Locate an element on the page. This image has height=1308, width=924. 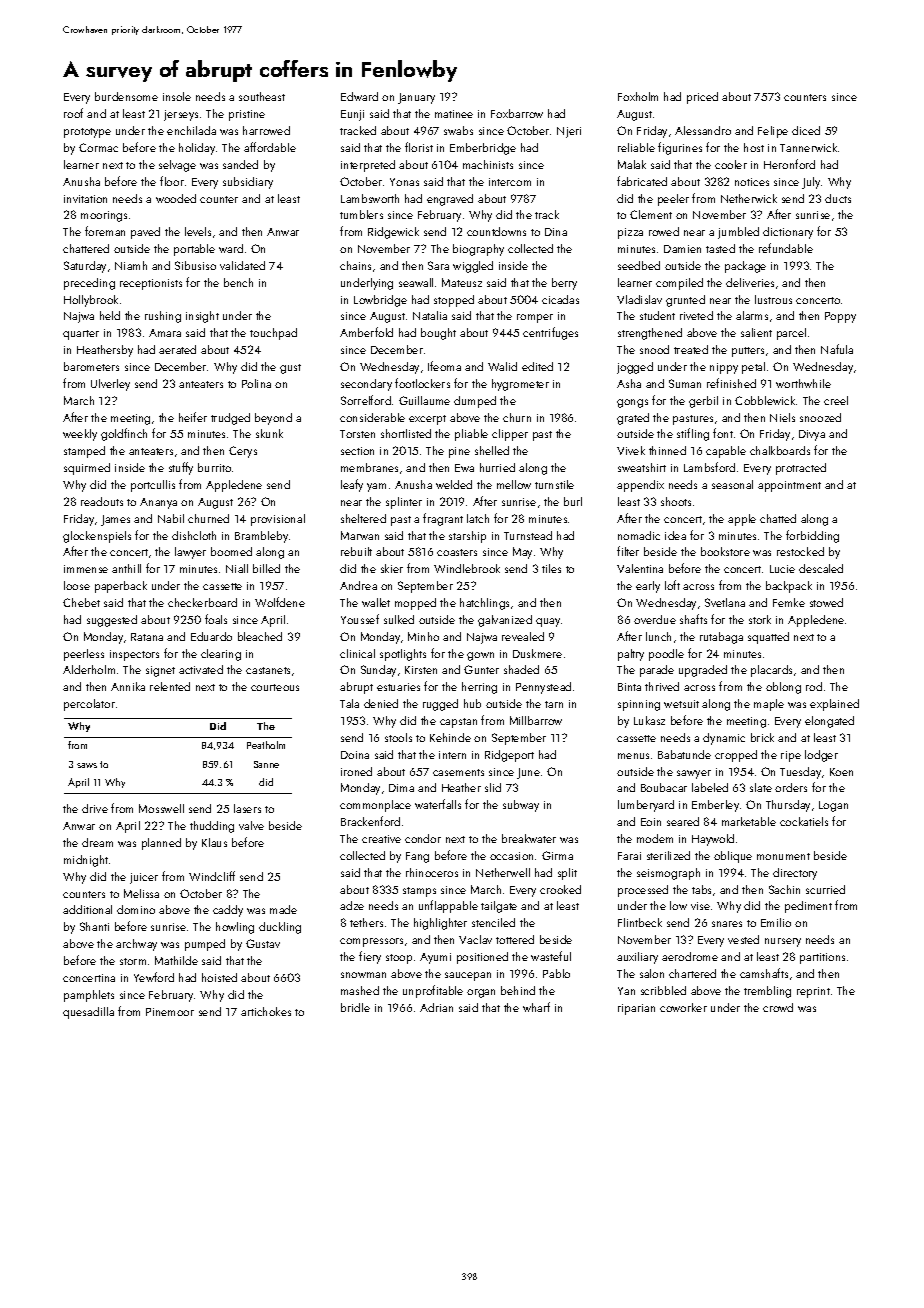
glockenspiels is located at coordinates (97, 537).
